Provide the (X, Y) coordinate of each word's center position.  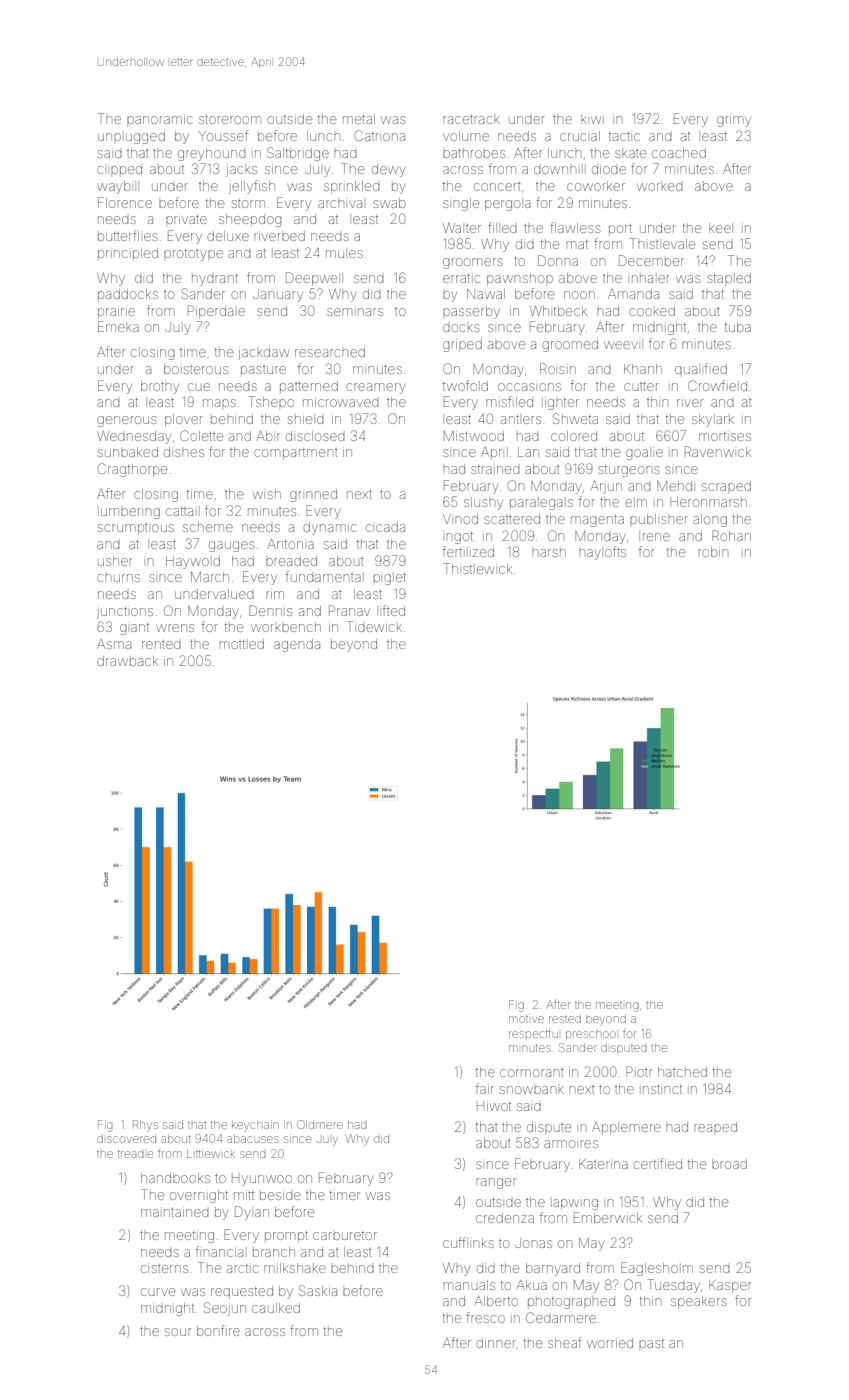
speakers (698, 1302)
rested (565, 1018)
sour (178, 1332)
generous (126, 421)
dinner (496, 1343)
